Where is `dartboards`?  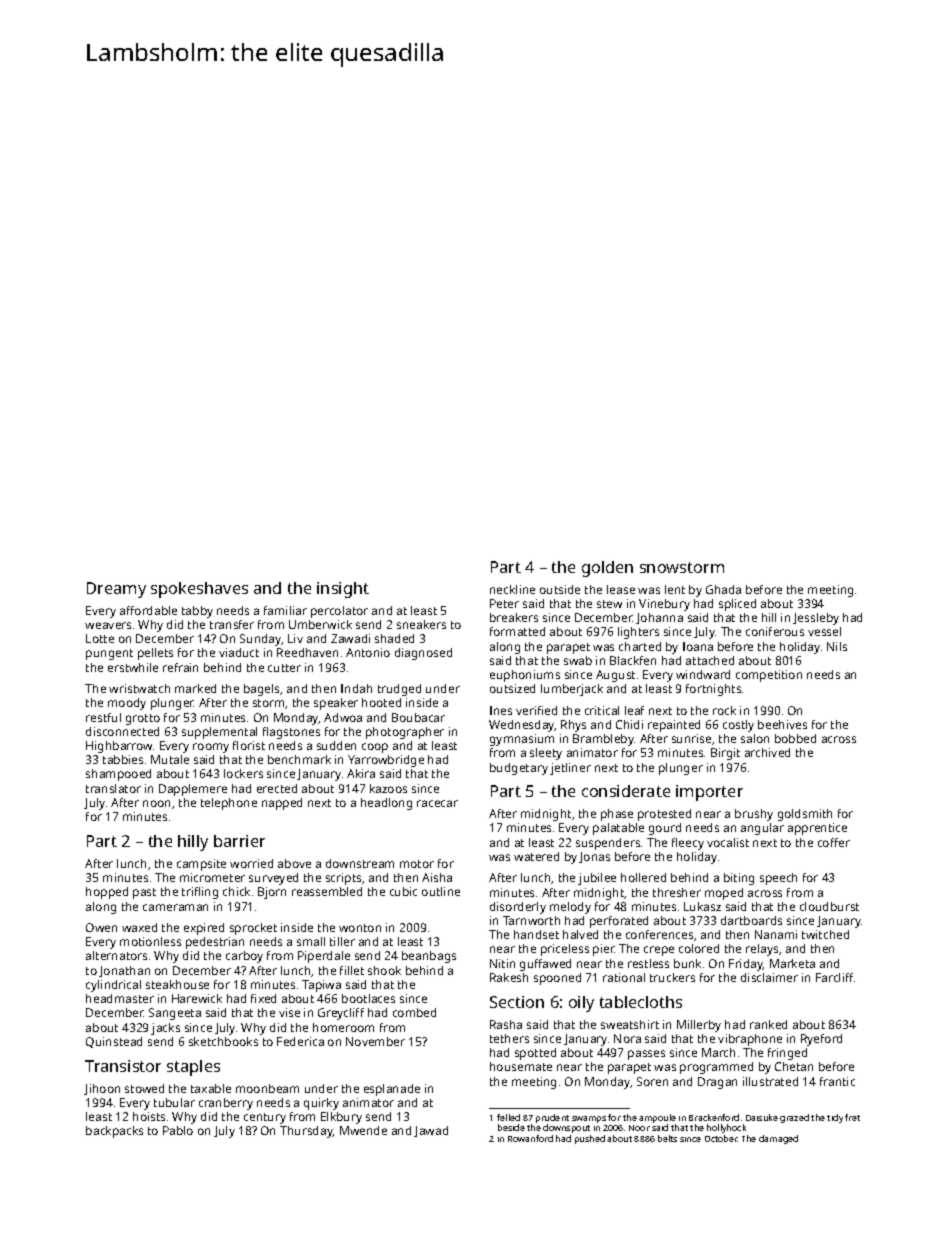 dartboards is located at coordinates (751, 920).
